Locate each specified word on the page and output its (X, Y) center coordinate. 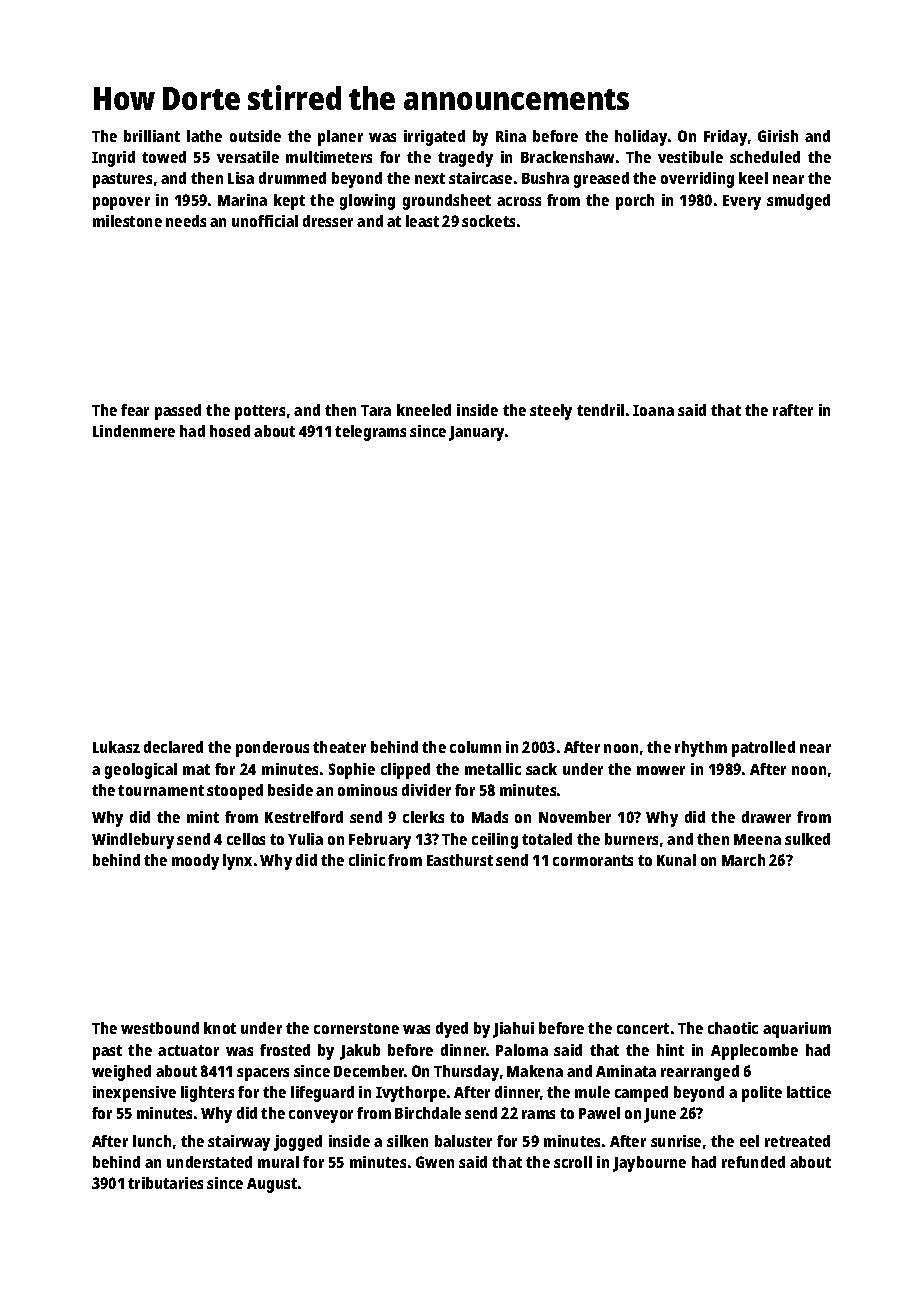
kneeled (424, 410)
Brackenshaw (567, 157)
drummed (292, 178)
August (272, 1185)
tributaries (165, 1183)
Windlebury (133, 841)
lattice (809, 1092)
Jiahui (513, 1030)
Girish (778, 136)
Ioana (653, 410)
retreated (797, 1141)
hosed (230, 431)
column (475, 747)
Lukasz (116, 747)
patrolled (763, 749)
